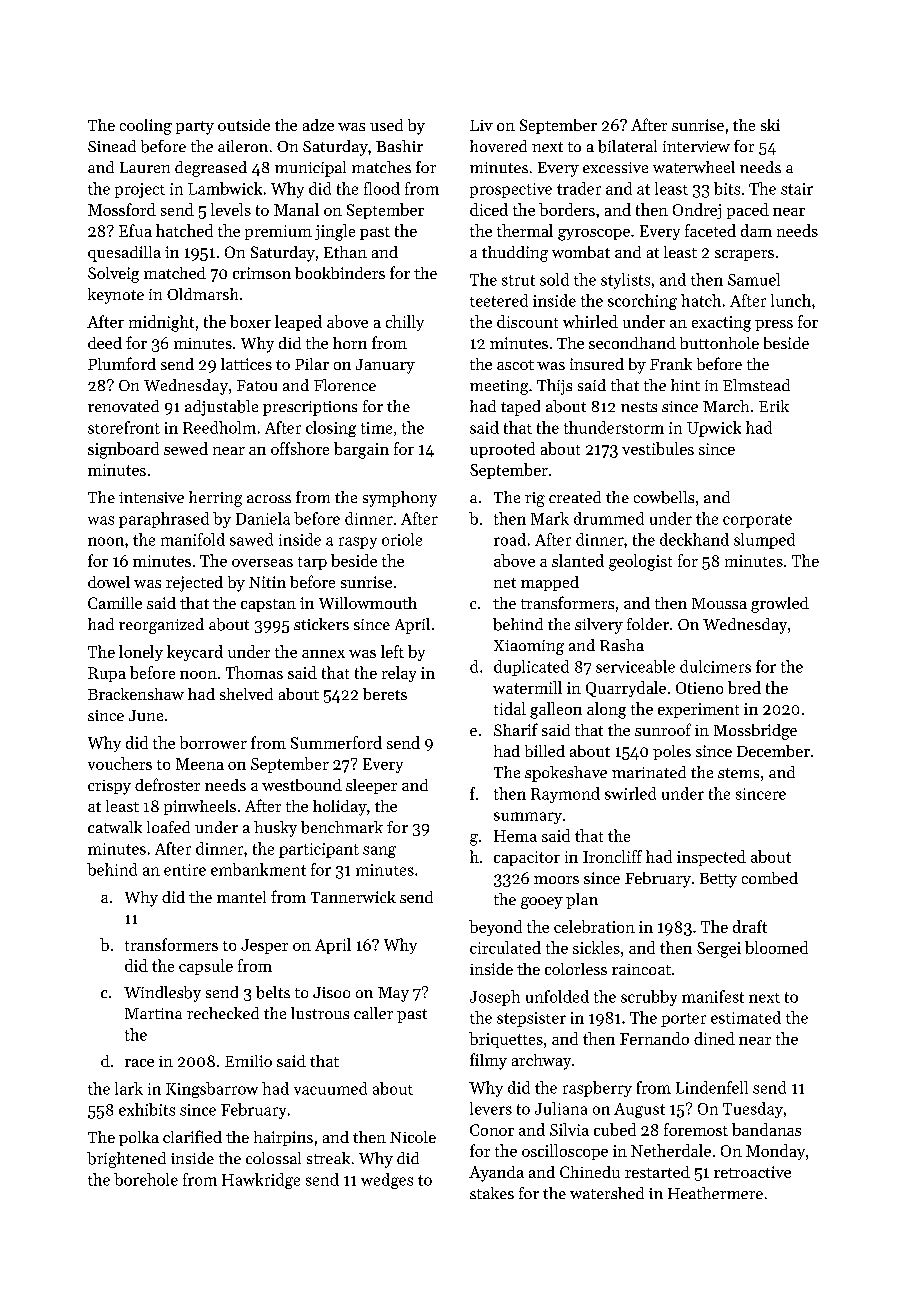  I want to click on Liv, so click(481, 125).
